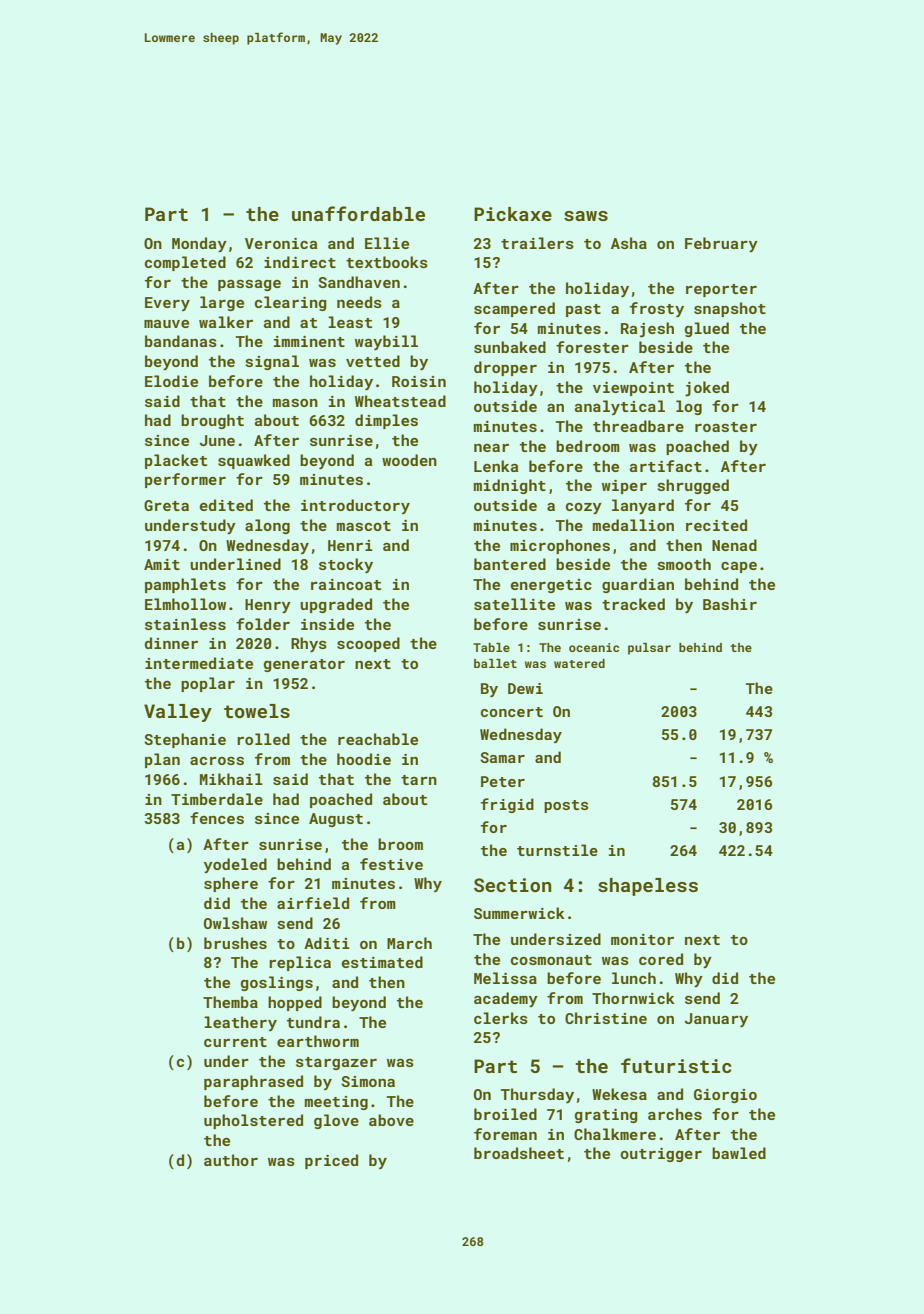 Image resolution: width=924 pixels, height=1314 pixels. What do you see at coordinates (166, 505) in the screenshot?
I see `Greta` at bounding box center [166, 505].
